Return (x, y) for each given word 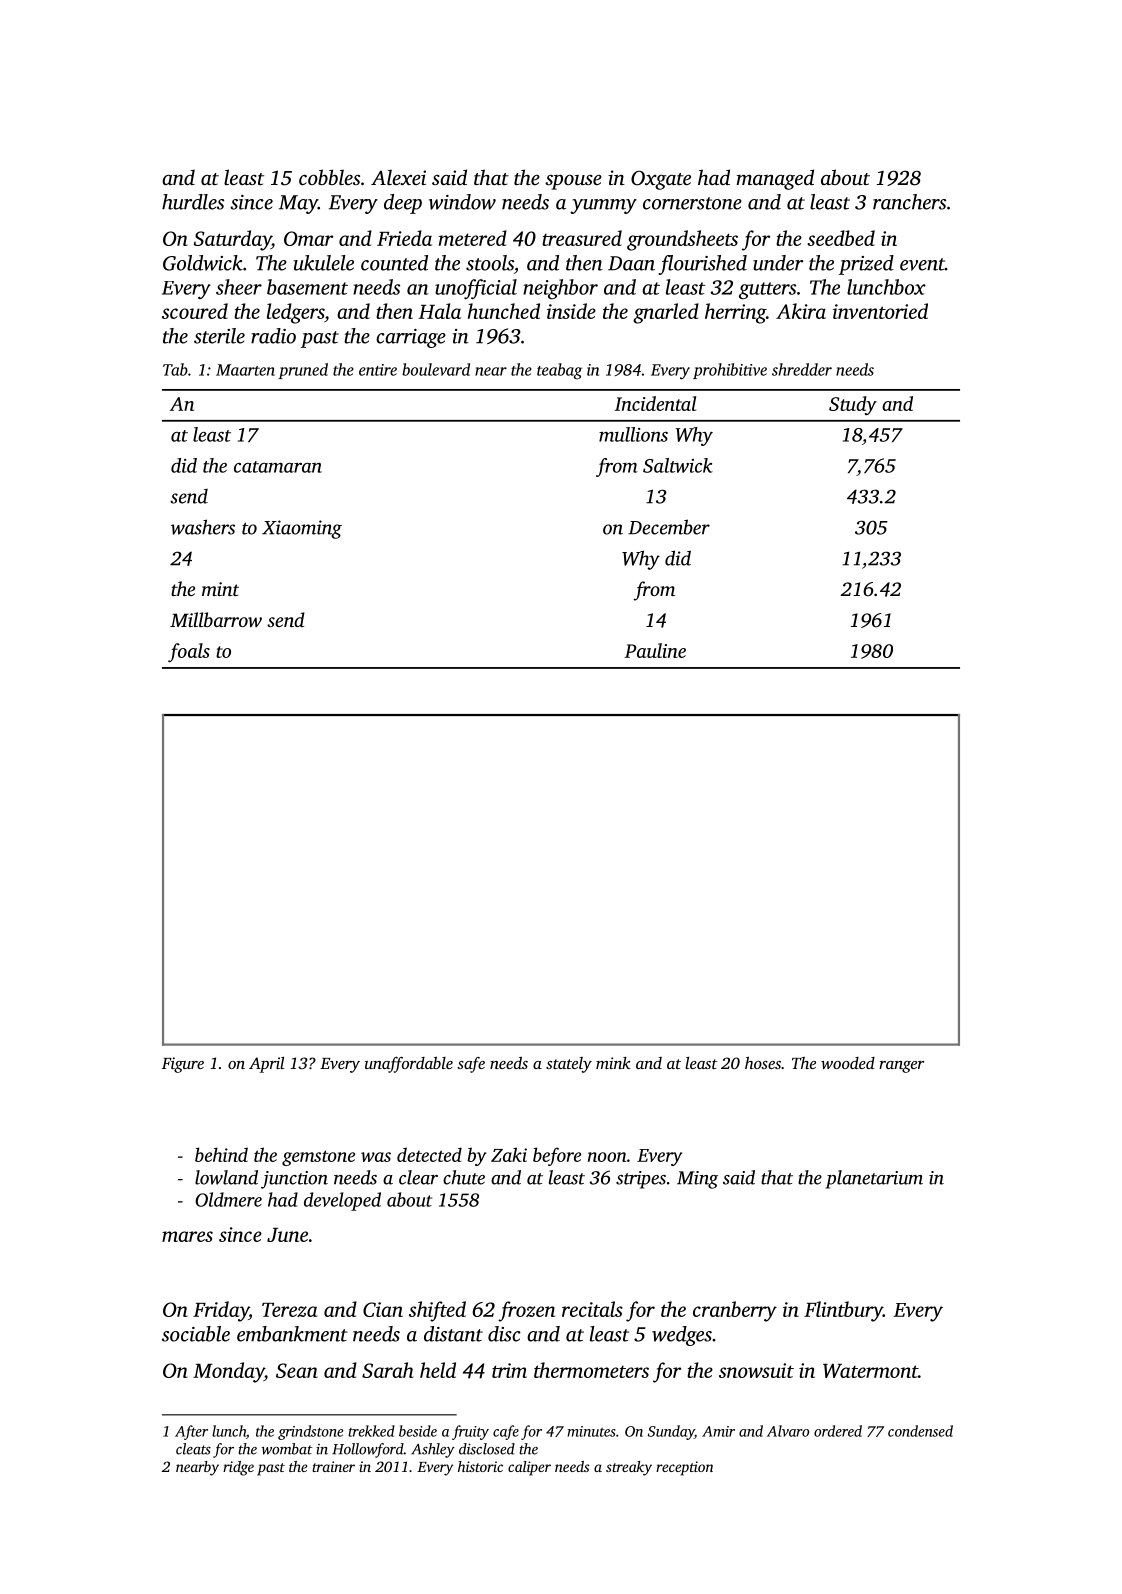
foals (189, 652)
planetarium (874, 1179)
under (778, 263)
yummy (603, 206)
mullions (633, 434)
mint (220, 589)
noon (607, 1157)
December (669, 527)
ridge (238, 1468)
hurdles (193, 202)
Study (853, 406)
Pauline (655, 650)
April (266, 1065)
